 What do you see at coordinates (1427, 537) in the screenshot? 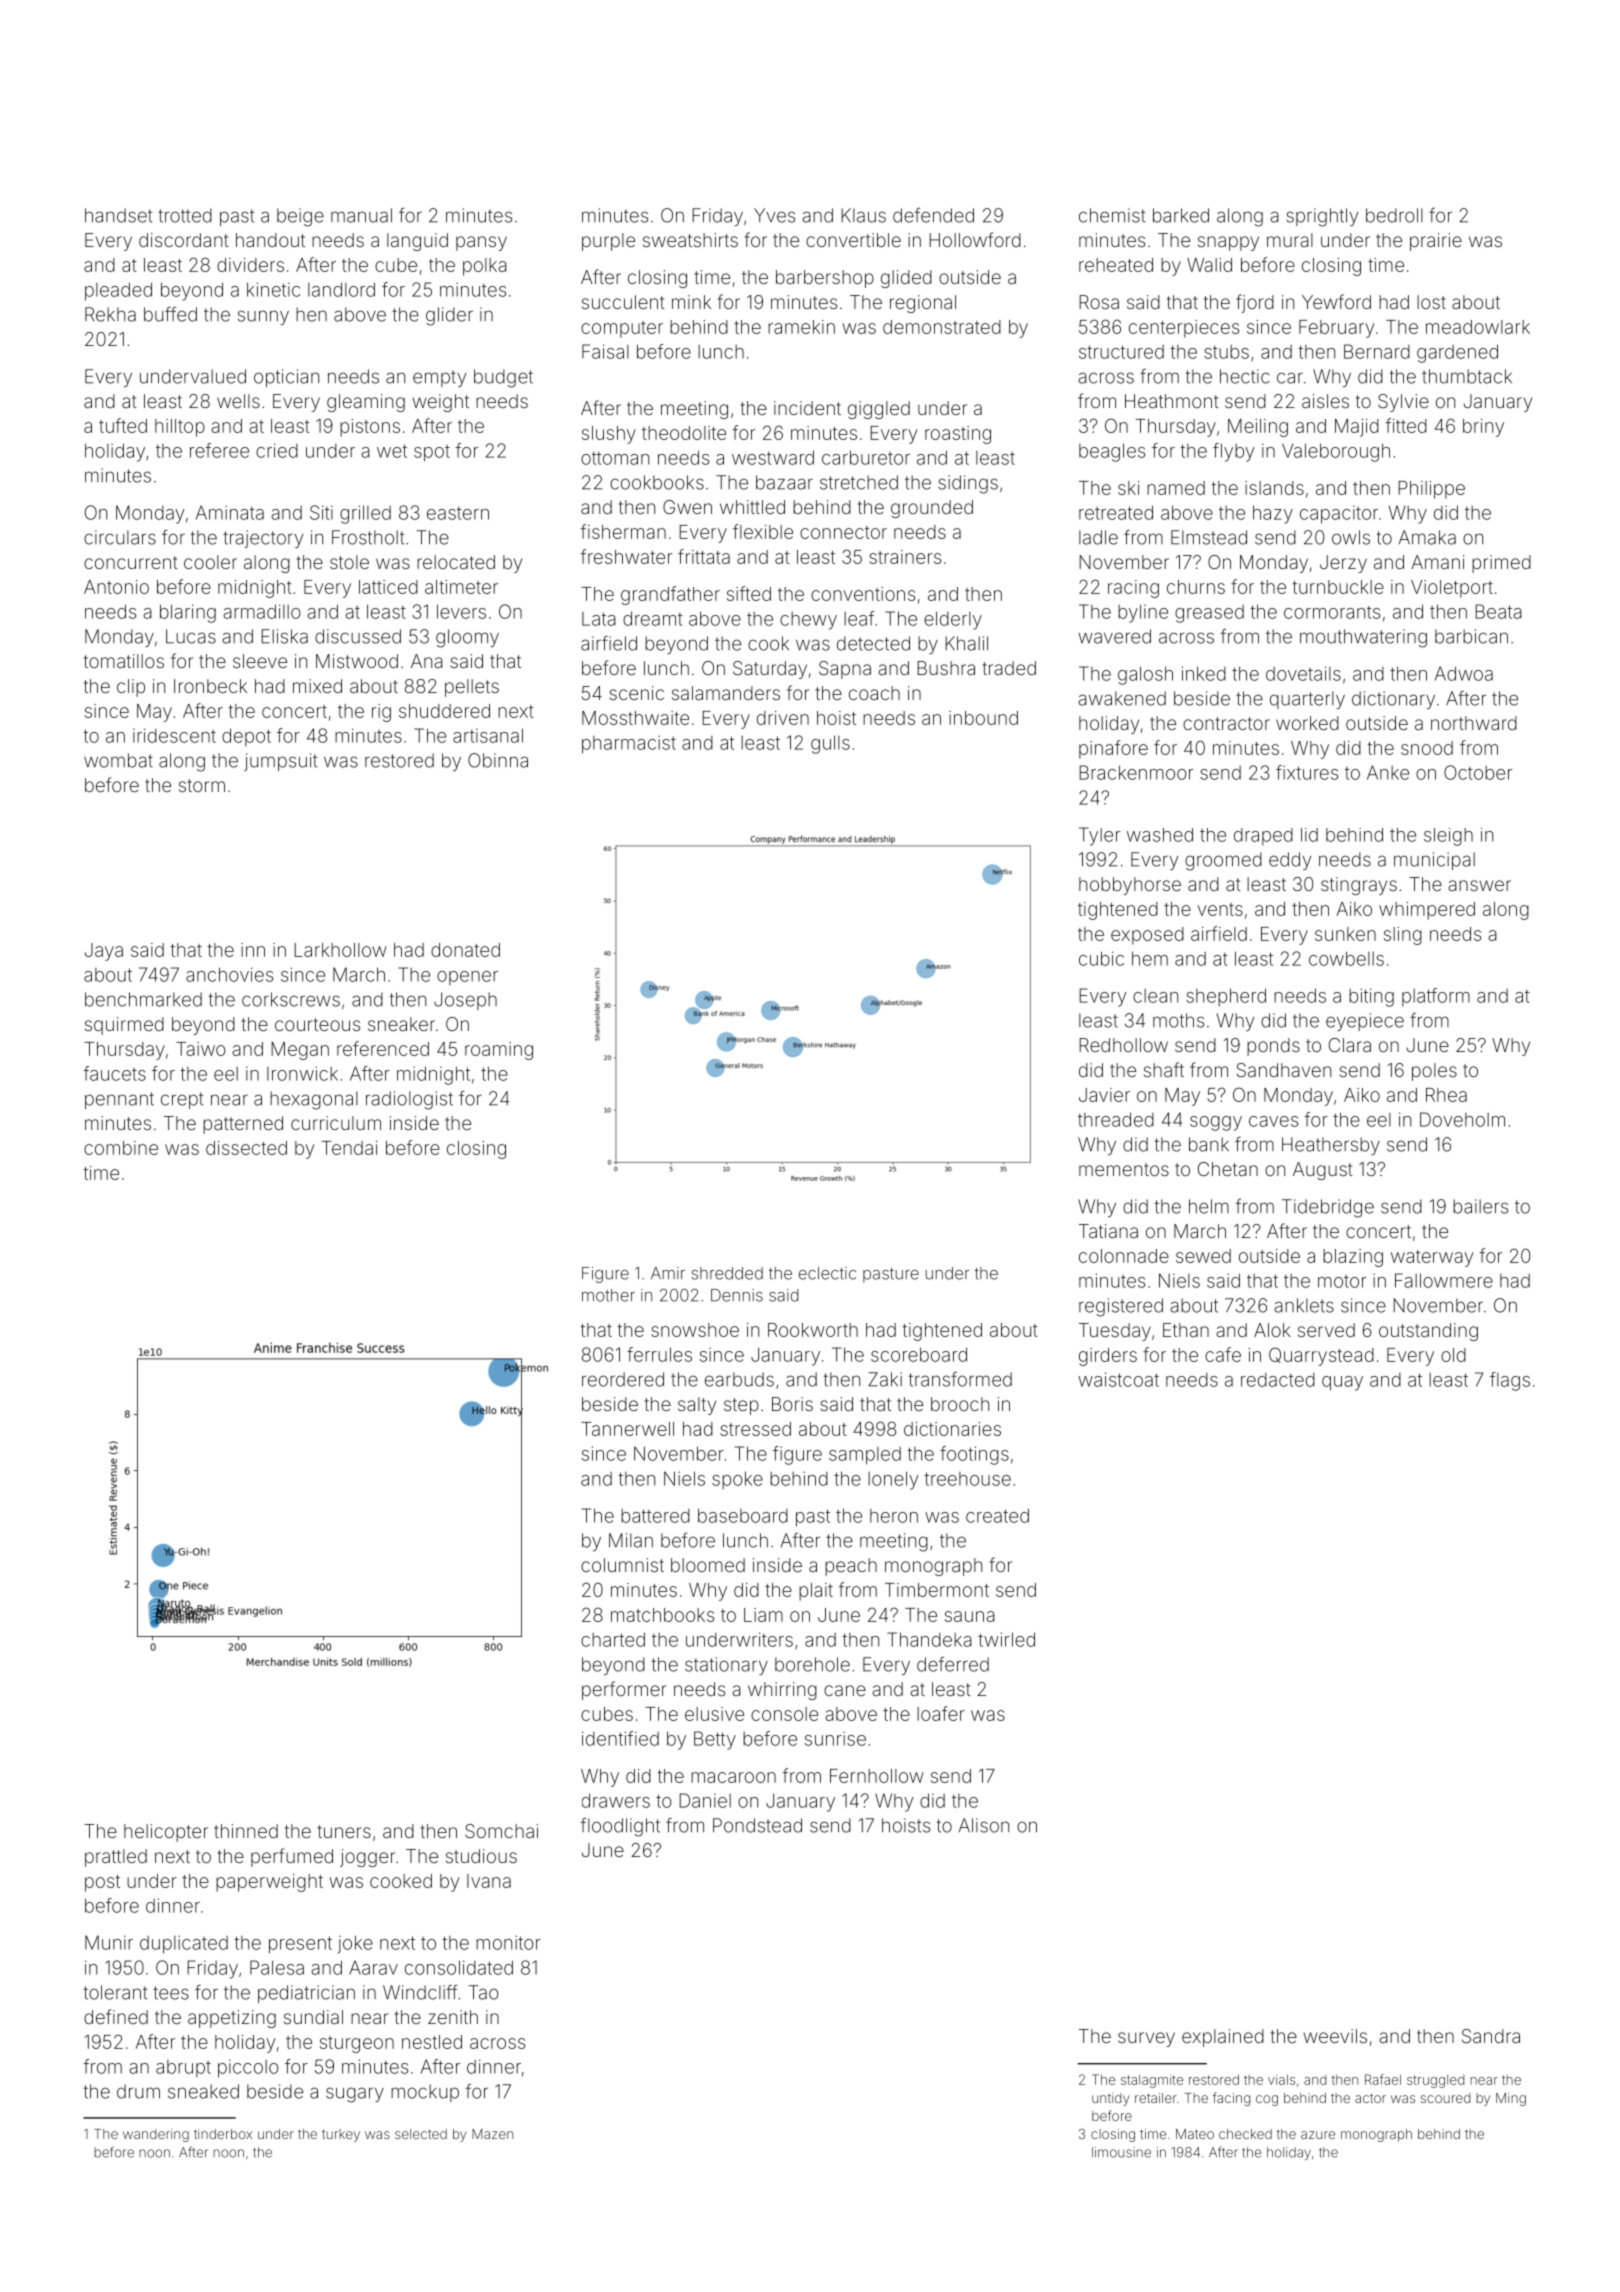
I see `Amaka` at bounding box center [1427, 537].
